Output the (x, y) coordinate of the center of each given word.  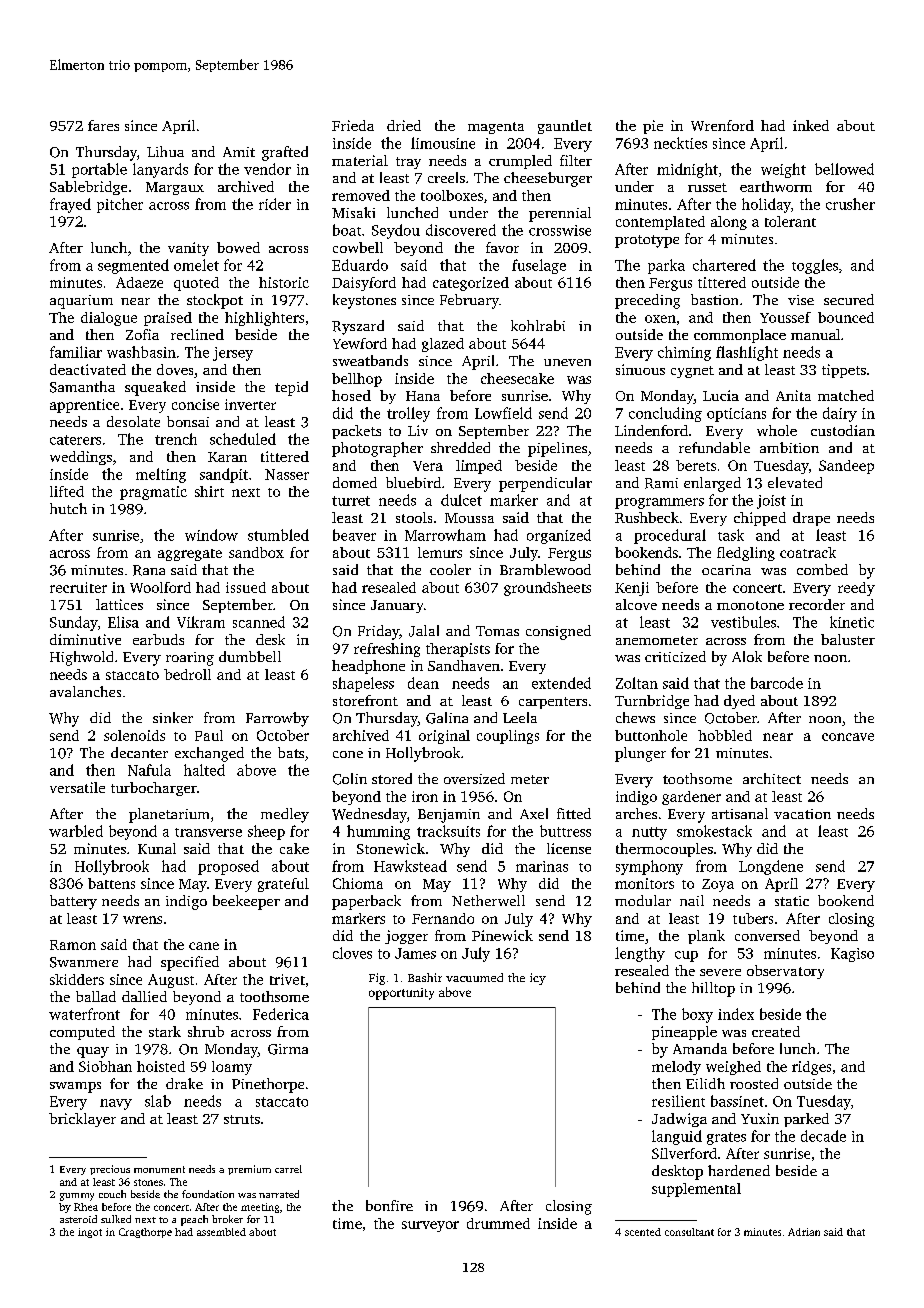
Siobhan (105, 1066)
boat (347, 230)
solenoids (134, 735)
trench (176, 439)
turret (351, 501)
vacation (802, 814)
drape (811, 519)
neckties (680, 143)
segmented (133, 266)
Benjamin (449, 816)
